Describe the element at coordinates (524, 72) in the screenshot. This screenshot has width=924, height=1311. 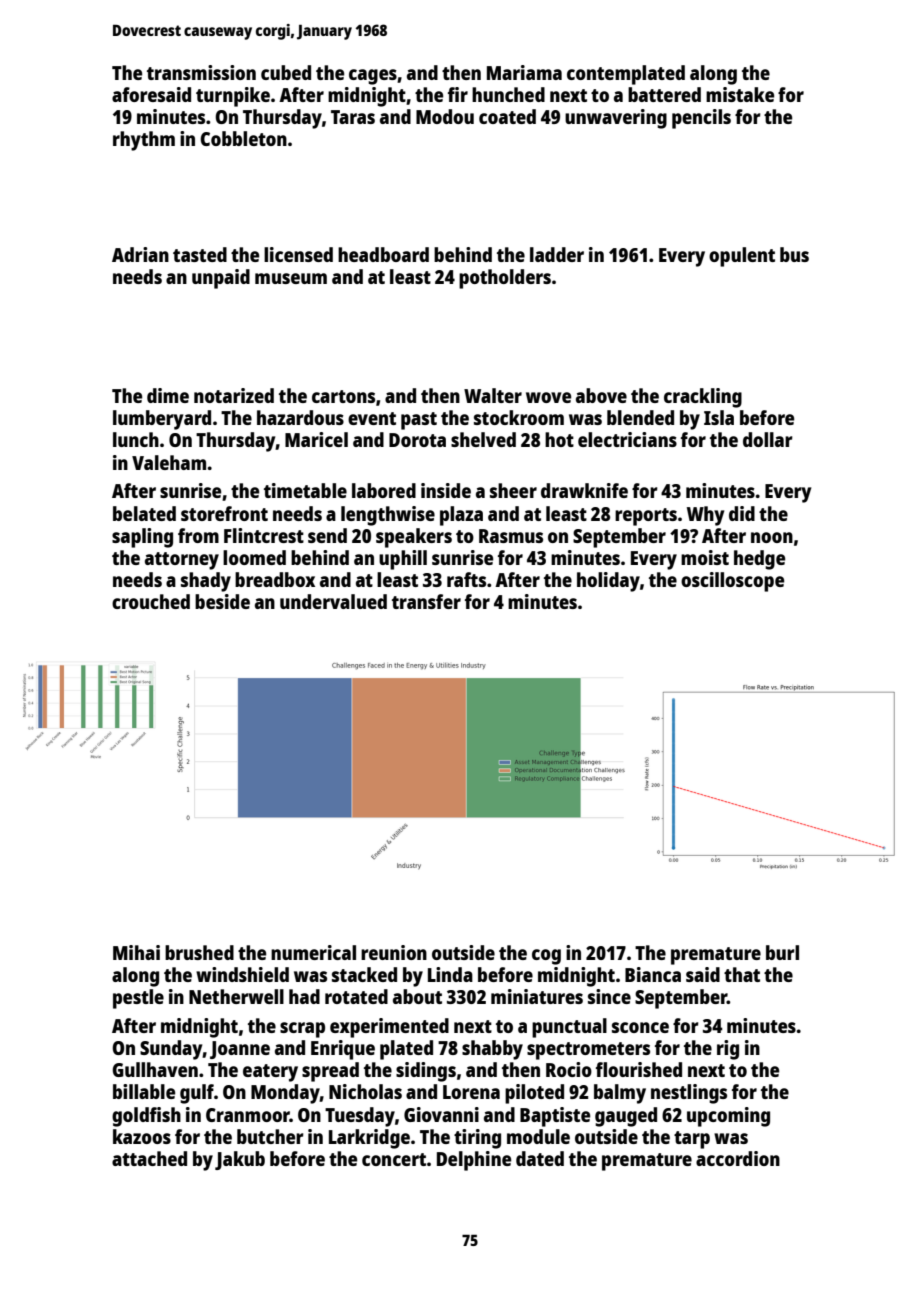
I see `Mariama` at that location.
